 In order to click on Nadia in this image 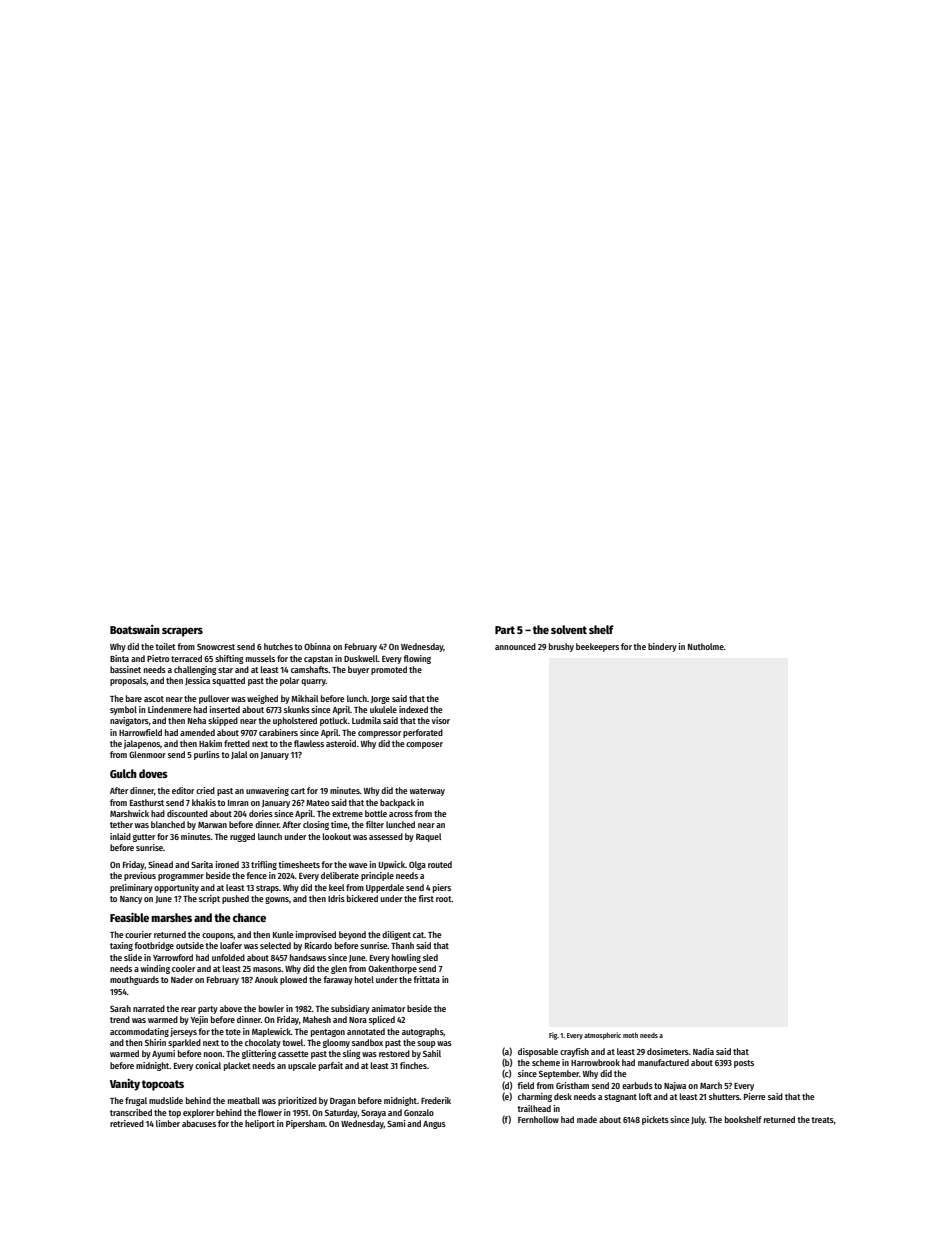, I will do `click(703, 1051)`.
